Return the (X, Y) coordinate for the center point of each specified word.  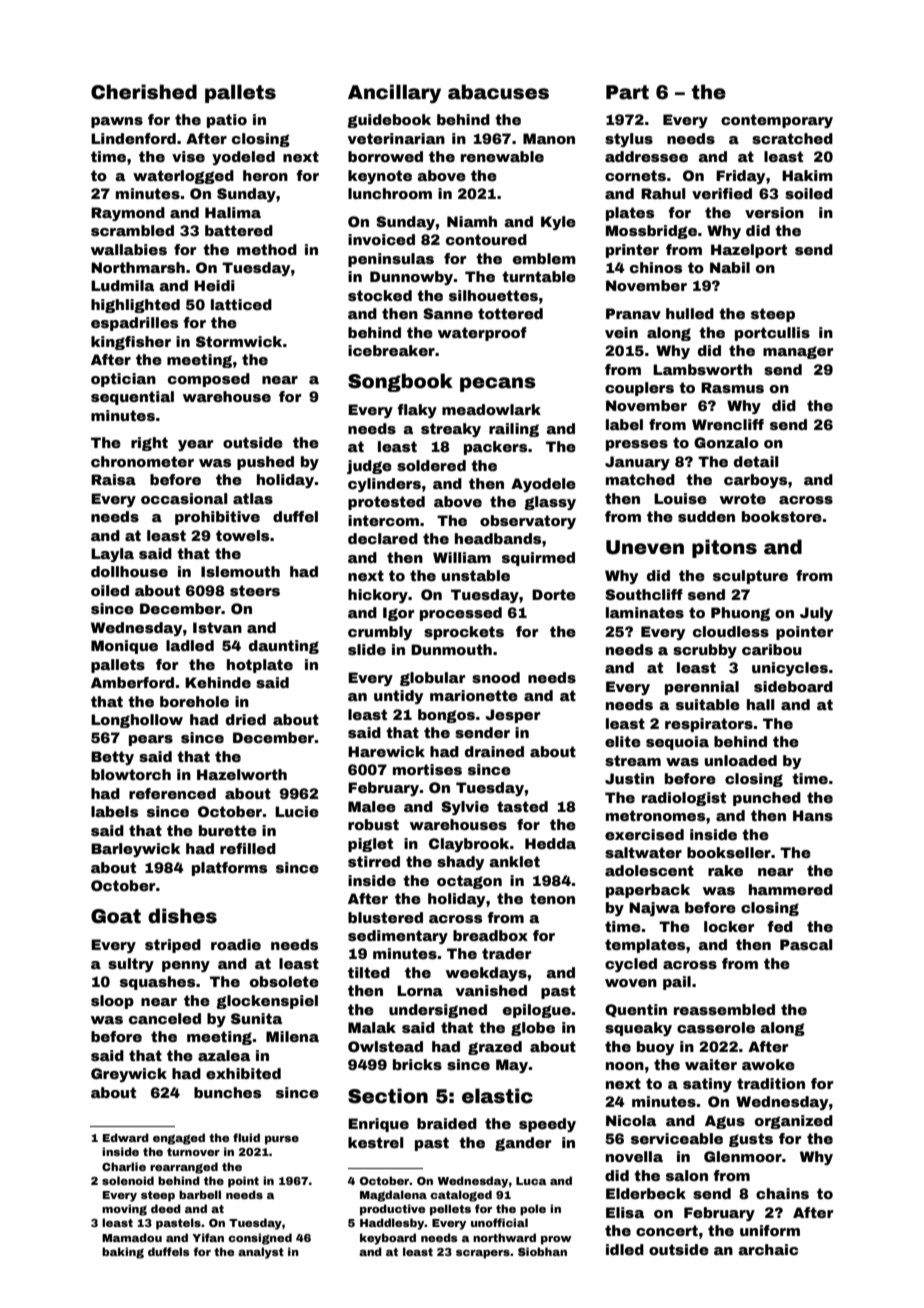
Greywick (129, 1075)
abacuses (498, 92)
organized (794, 1122)
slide (367, 649)
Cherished (144, 92)
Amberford (132, 682)
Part (627, 92)
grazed (495, 1048)
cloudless (731, 631)
